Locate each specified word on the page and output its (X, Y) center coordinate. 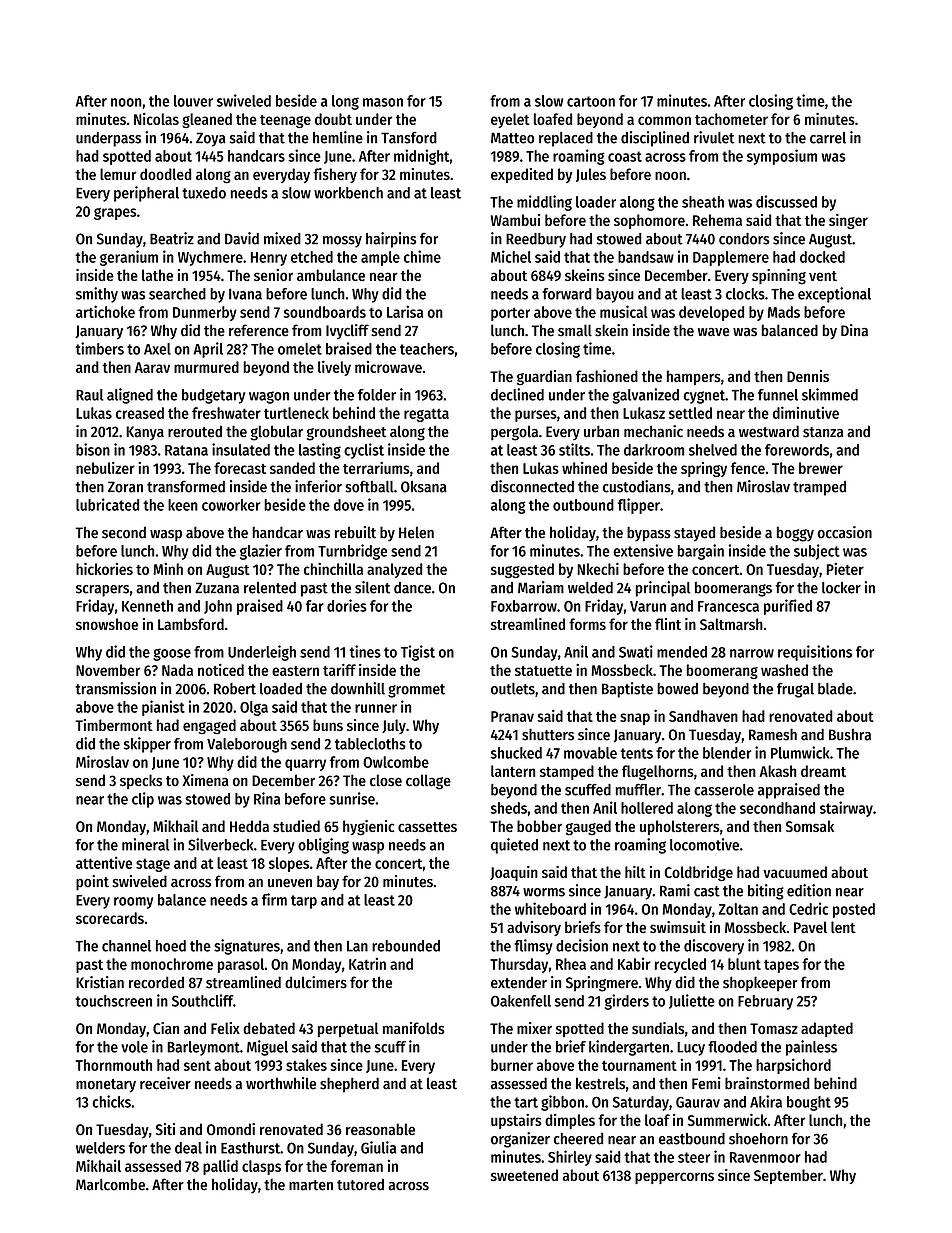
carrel (828, 138)
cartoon (591, 101)
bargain (701, 552)
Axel (157, 349)
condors (744, 239)
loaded (281, 689)
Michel (511, 256)
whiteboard (550, 908)
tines (365, 651)
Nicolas (156, 119)
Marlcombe (110, 1184)
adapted (827, 1029)
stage (153, 865)
